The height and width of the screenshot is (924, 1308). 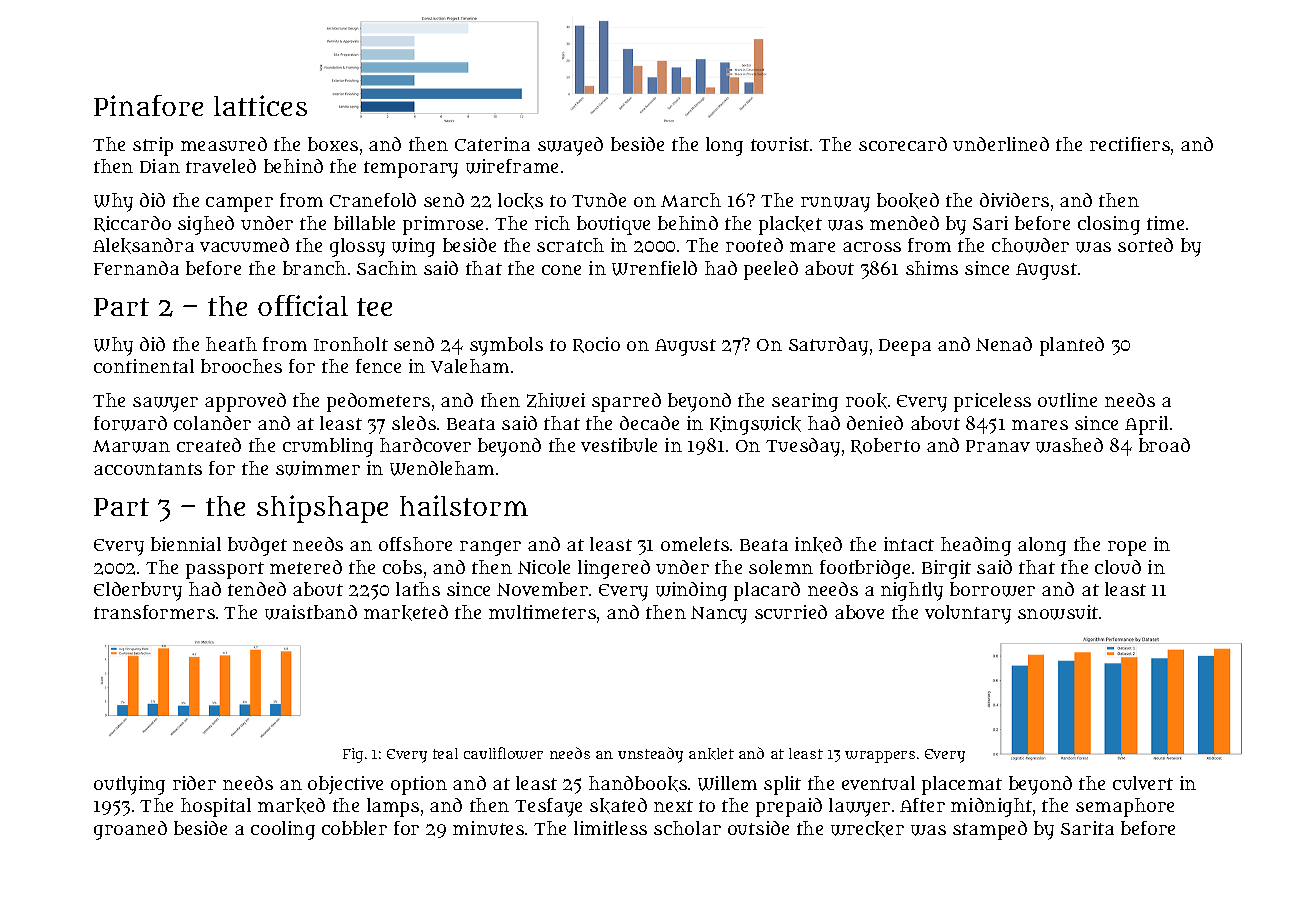 What do you see at coordinates (570, 146) in the screenshot?
I see `swayed` at bounding box center [570, 146].
